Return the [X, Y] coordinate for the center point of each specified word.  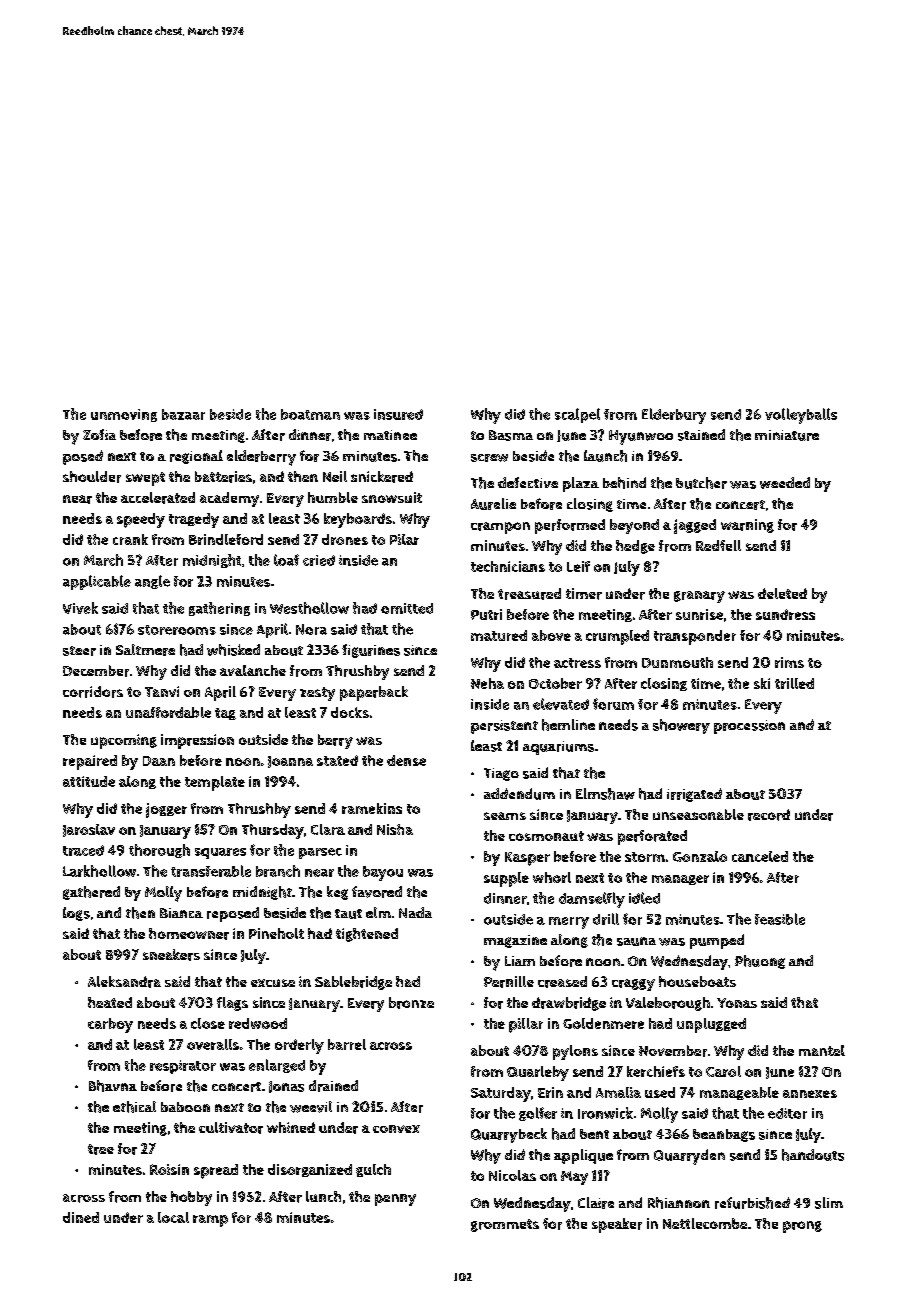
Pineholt [276, 933]
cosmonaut [546, 836]
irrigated [694, 795]
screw [489, 458]
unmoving [124, 415]
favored [377, 892]
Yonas [737, 1003]
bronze [411, 1003]
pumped [717, 941]
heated [110, 1002]
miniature [787, 435]
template [215, 783]
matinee [390, 435]
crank [130, 539]
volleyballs [801, 416]
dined [81, 1217]
